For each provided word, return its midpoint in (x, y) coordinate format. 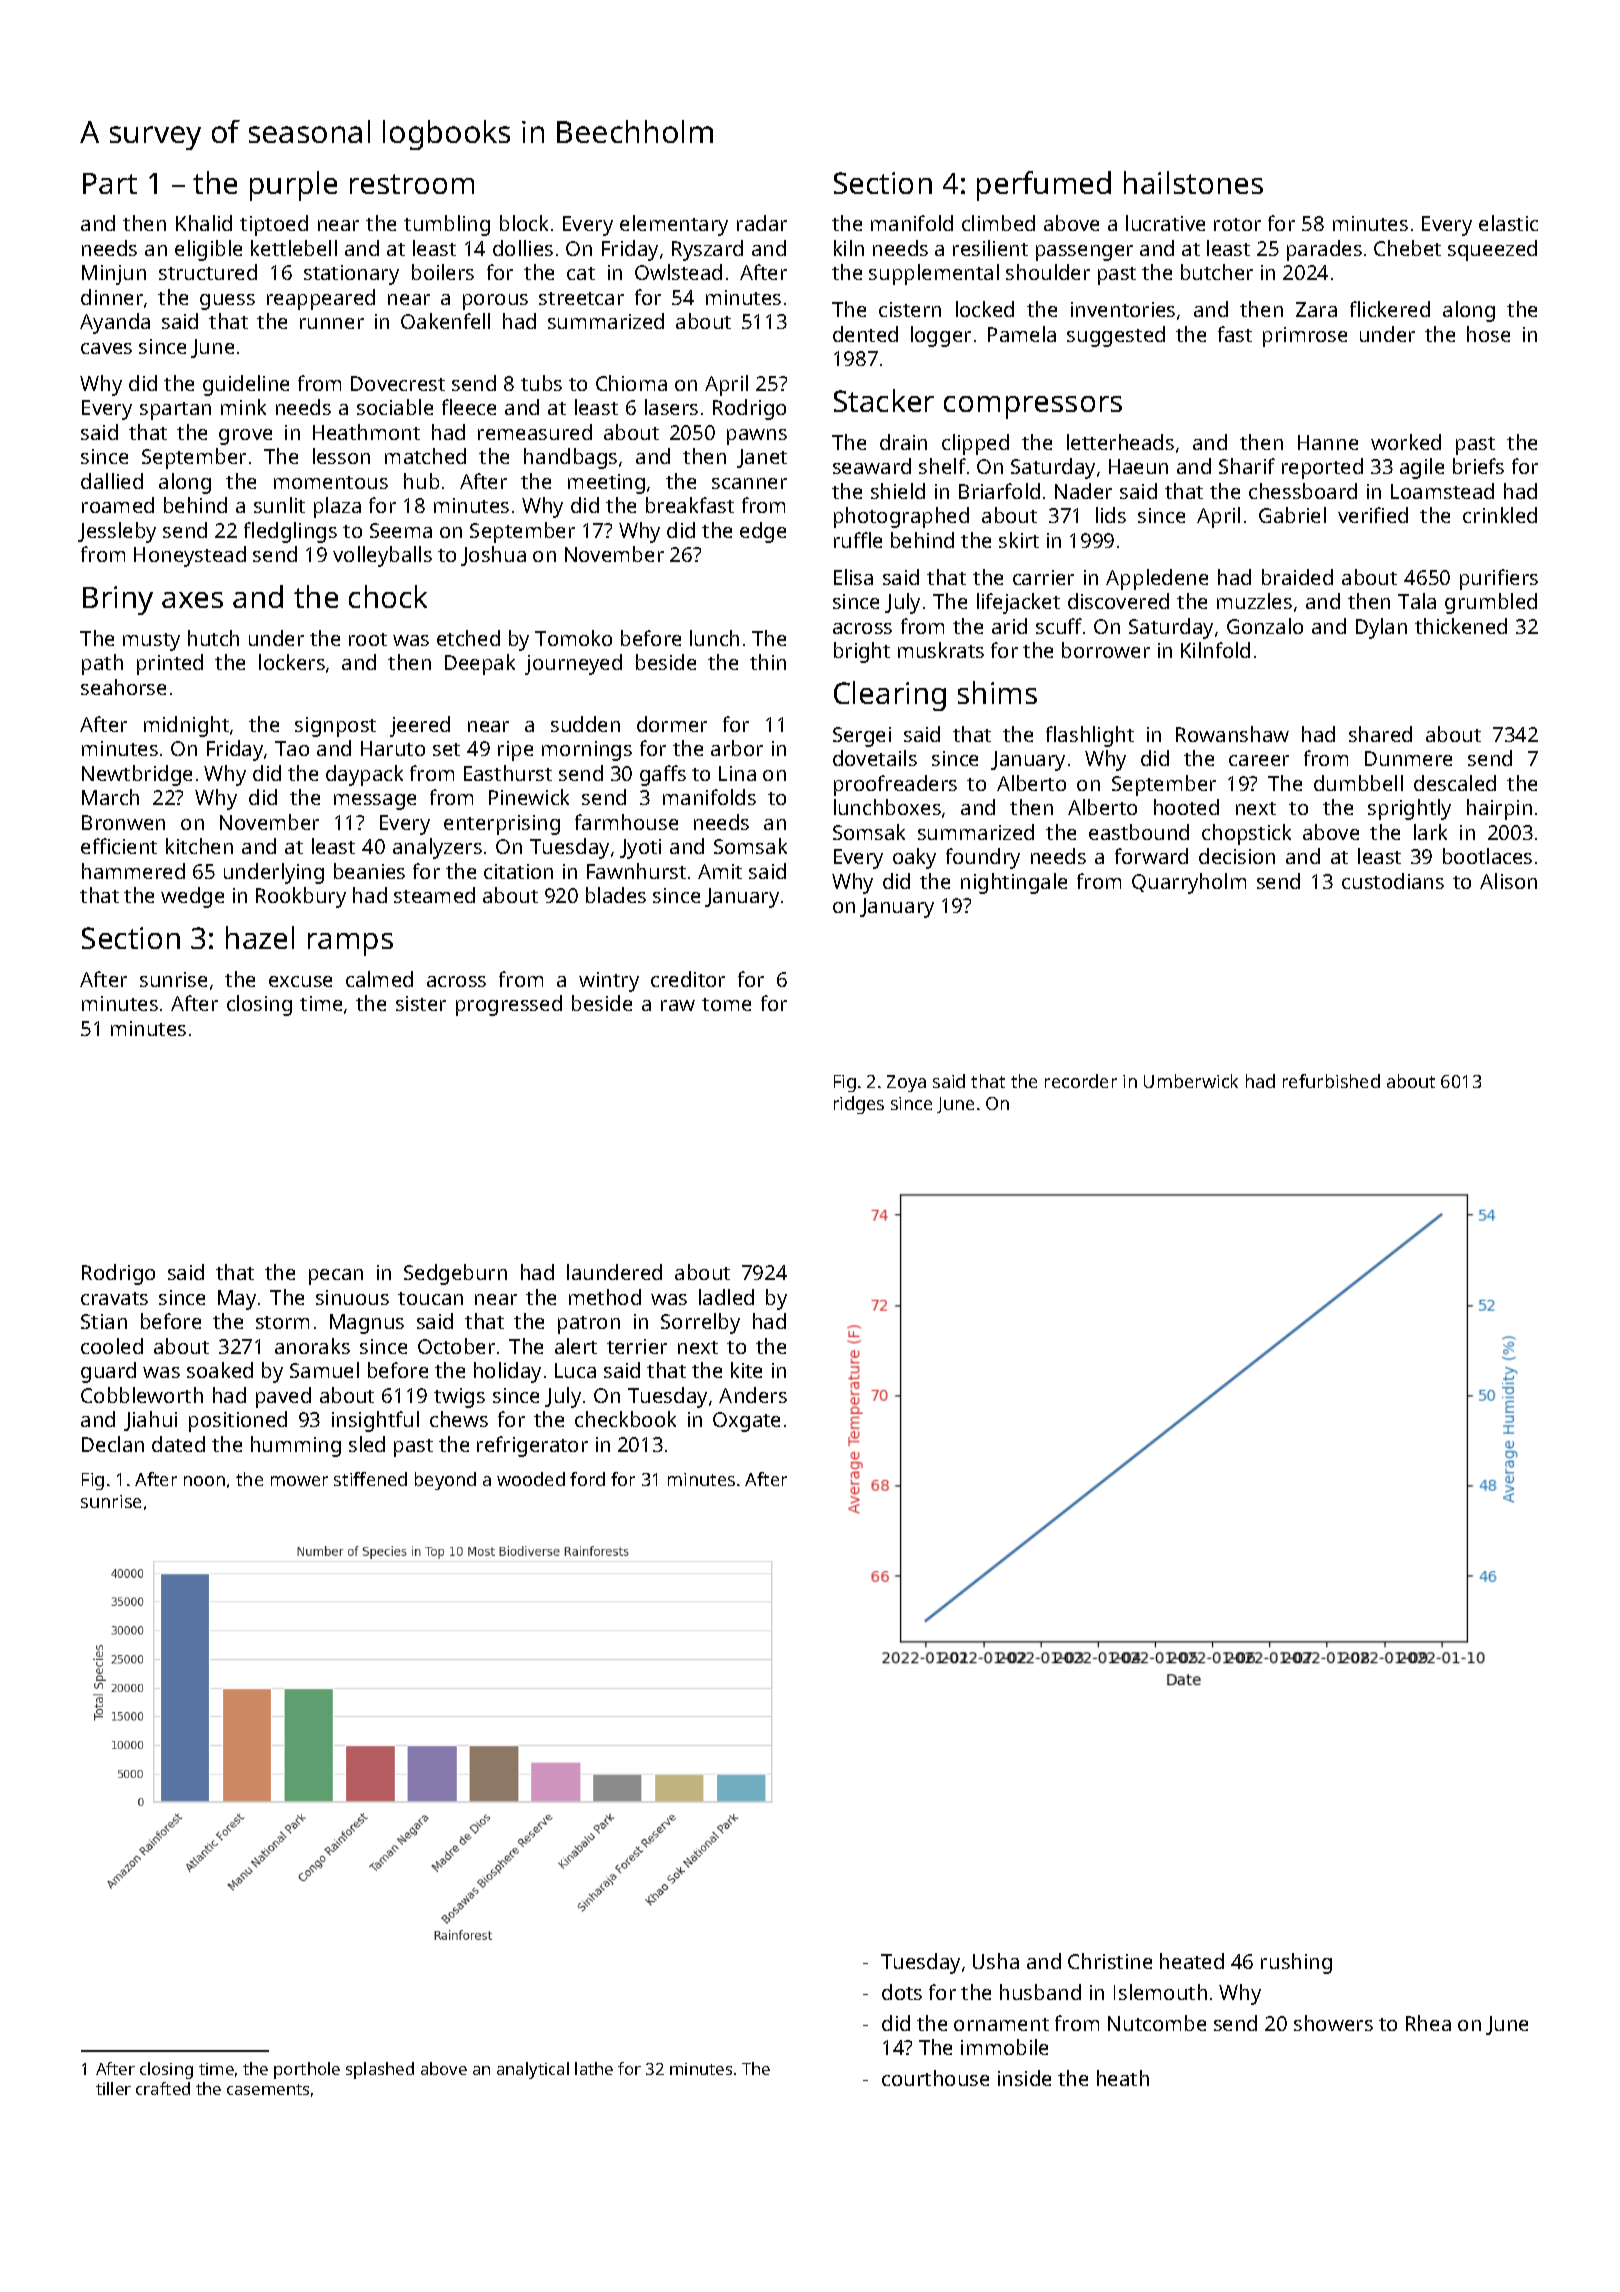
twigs (459, 1398)
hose (1488, 334)
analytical (533, 2070)
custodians (1393, 881)
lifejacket (1018, 603)
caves (106, 348)
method (605, 1297)
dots (902, 1992)
